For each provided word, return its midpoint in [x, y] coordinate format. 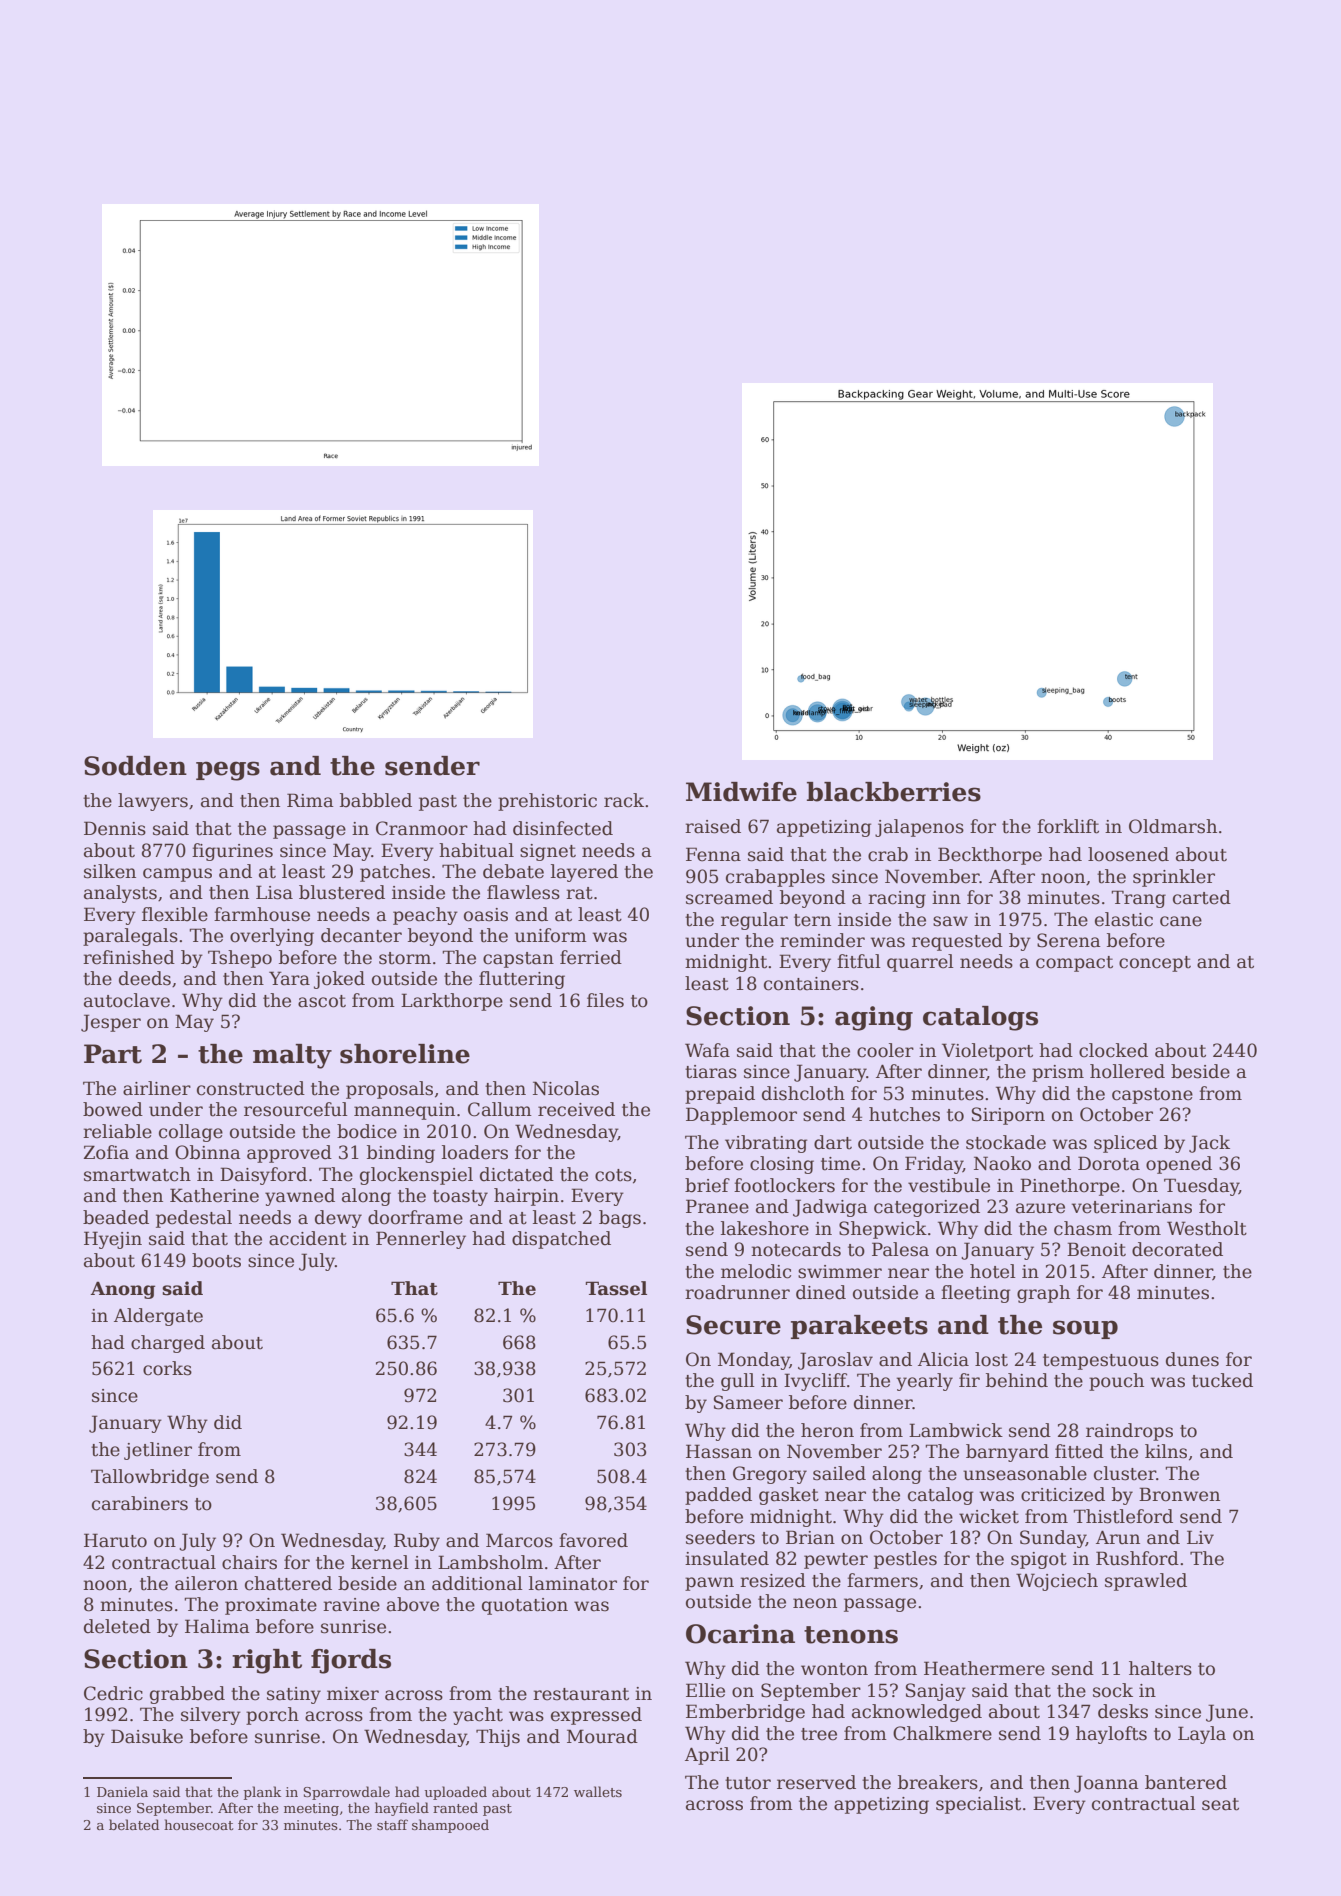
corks [167, 1368]
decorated [1177, 1249]
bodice [367, 1131]
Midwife [741, 792]
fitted [1079, 1451]
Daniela [122, 1791]
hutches [904, 1114]
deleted [117, 1626]
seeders [720, 1537]
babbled [376, 800]
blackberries [894, 792]
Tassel [616, 1288]
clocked [1113, 1050]
